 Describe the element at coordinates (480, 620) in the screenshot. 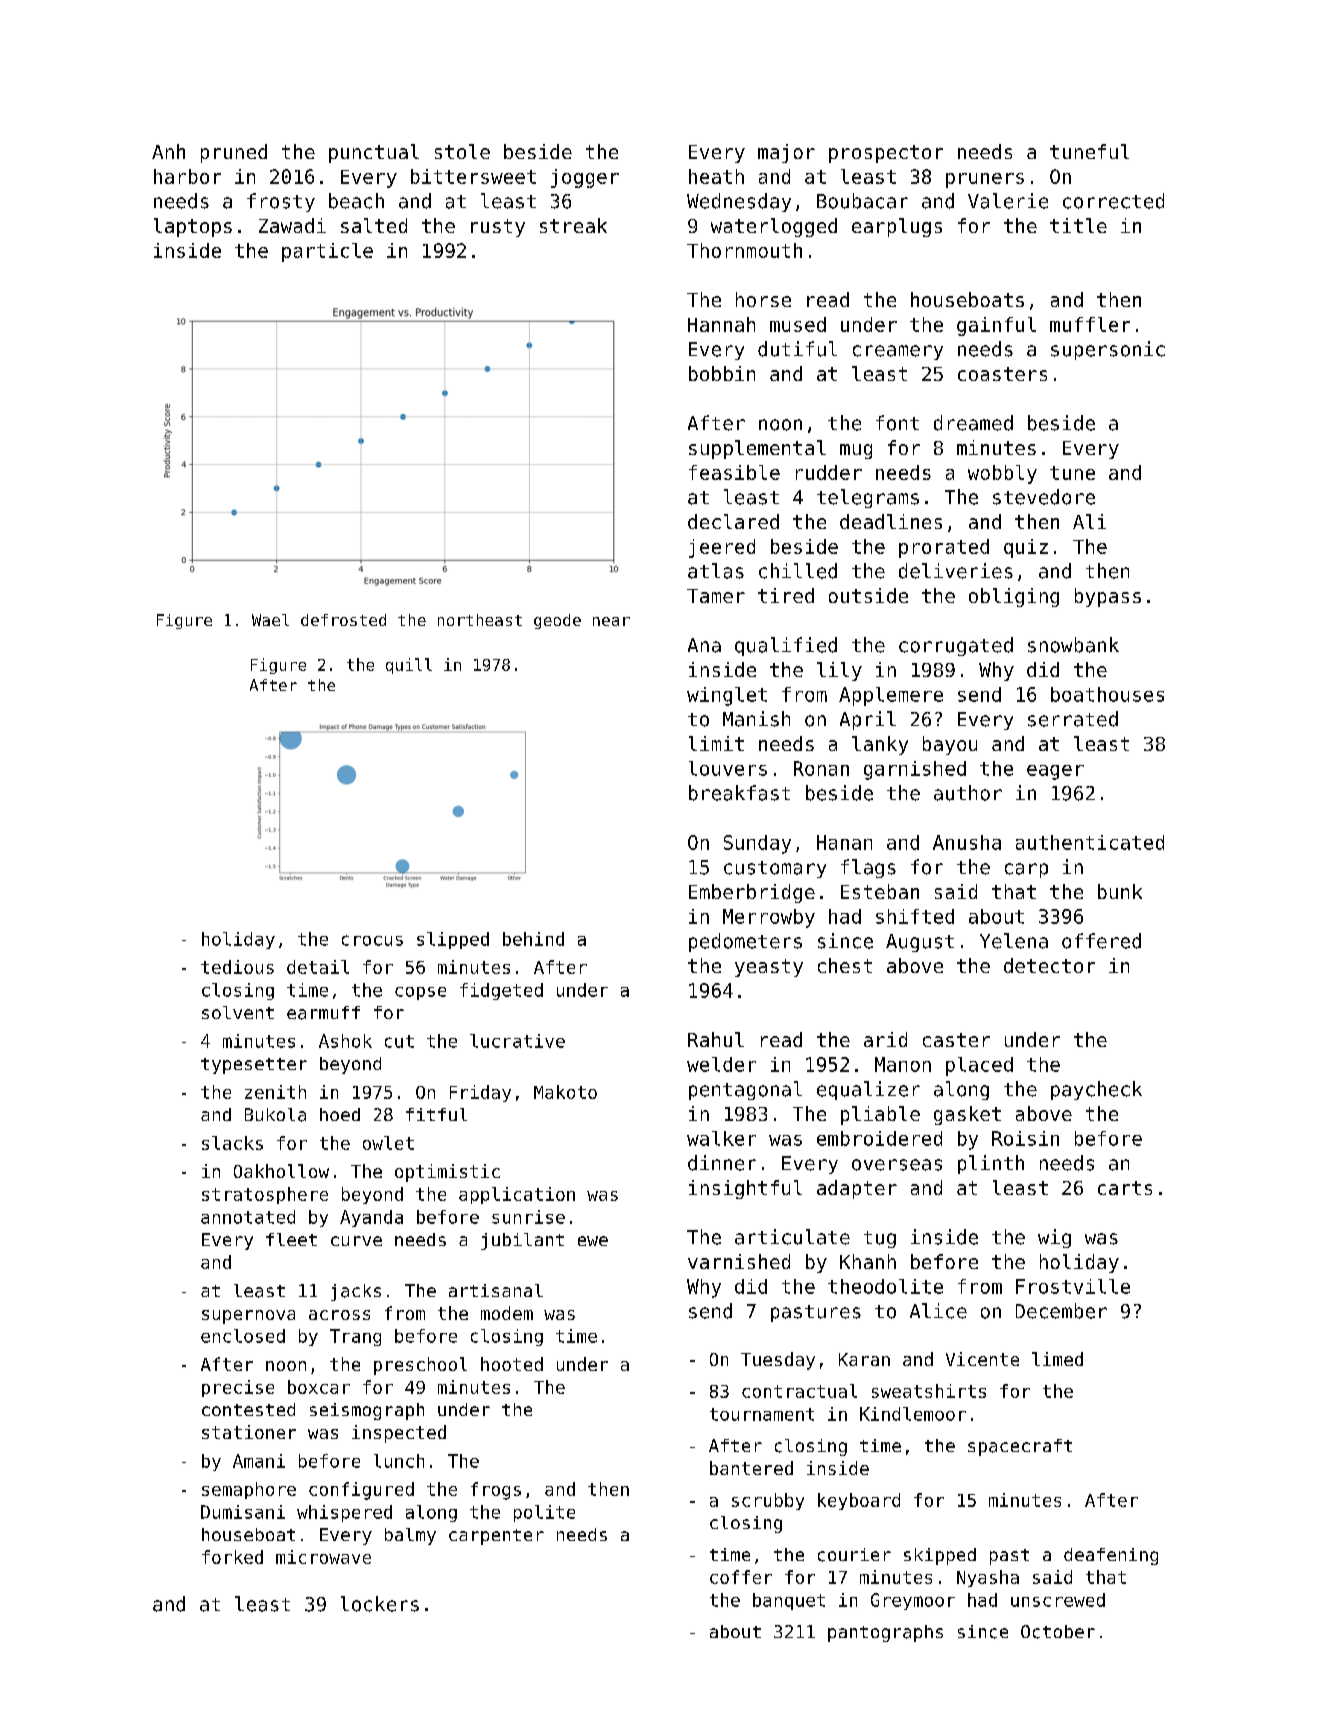

I see `northeast` at that location.
